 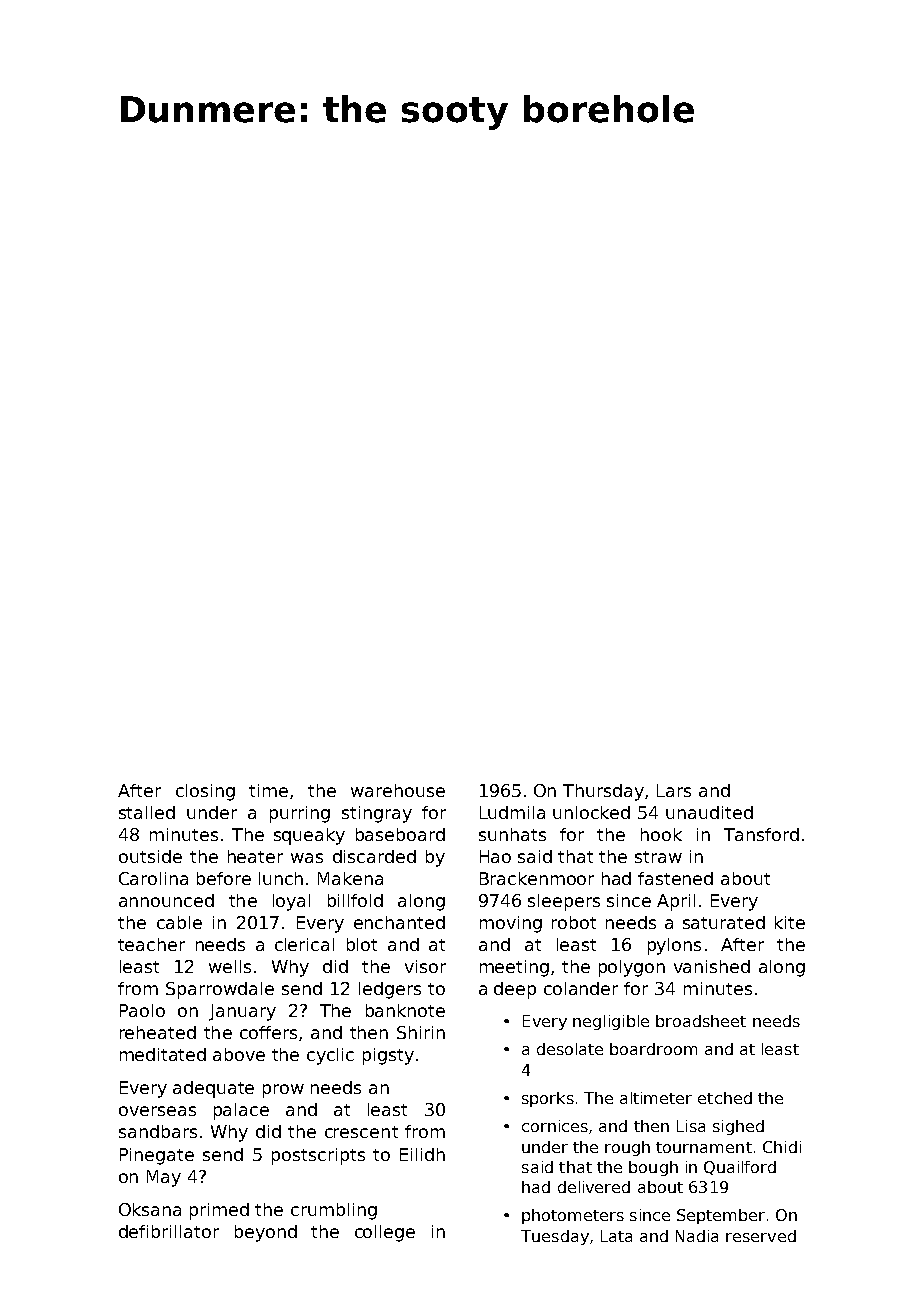 I want to click on bough, so click(x=653, y=1168).
